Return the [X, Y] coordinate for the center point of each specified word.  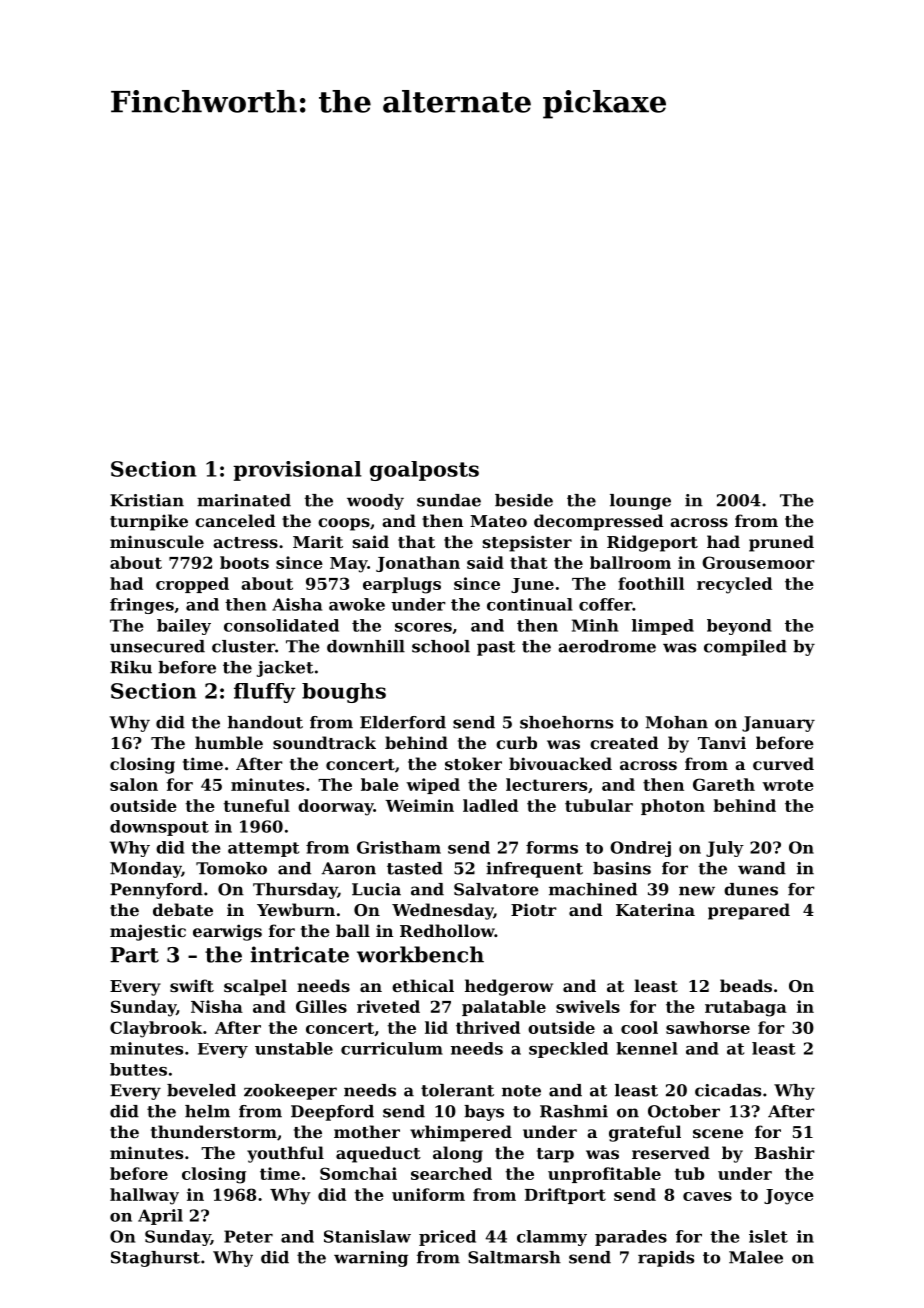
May [348, 565]
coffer [605, 604]
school [441, 646]
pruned [781, 543]
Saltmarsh [514, 1257]
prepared [749, 911]
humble [229, 742]
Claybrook [156, 1029]
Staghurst [155, 1259]
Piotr [534, 909]
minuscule [157, 541]
